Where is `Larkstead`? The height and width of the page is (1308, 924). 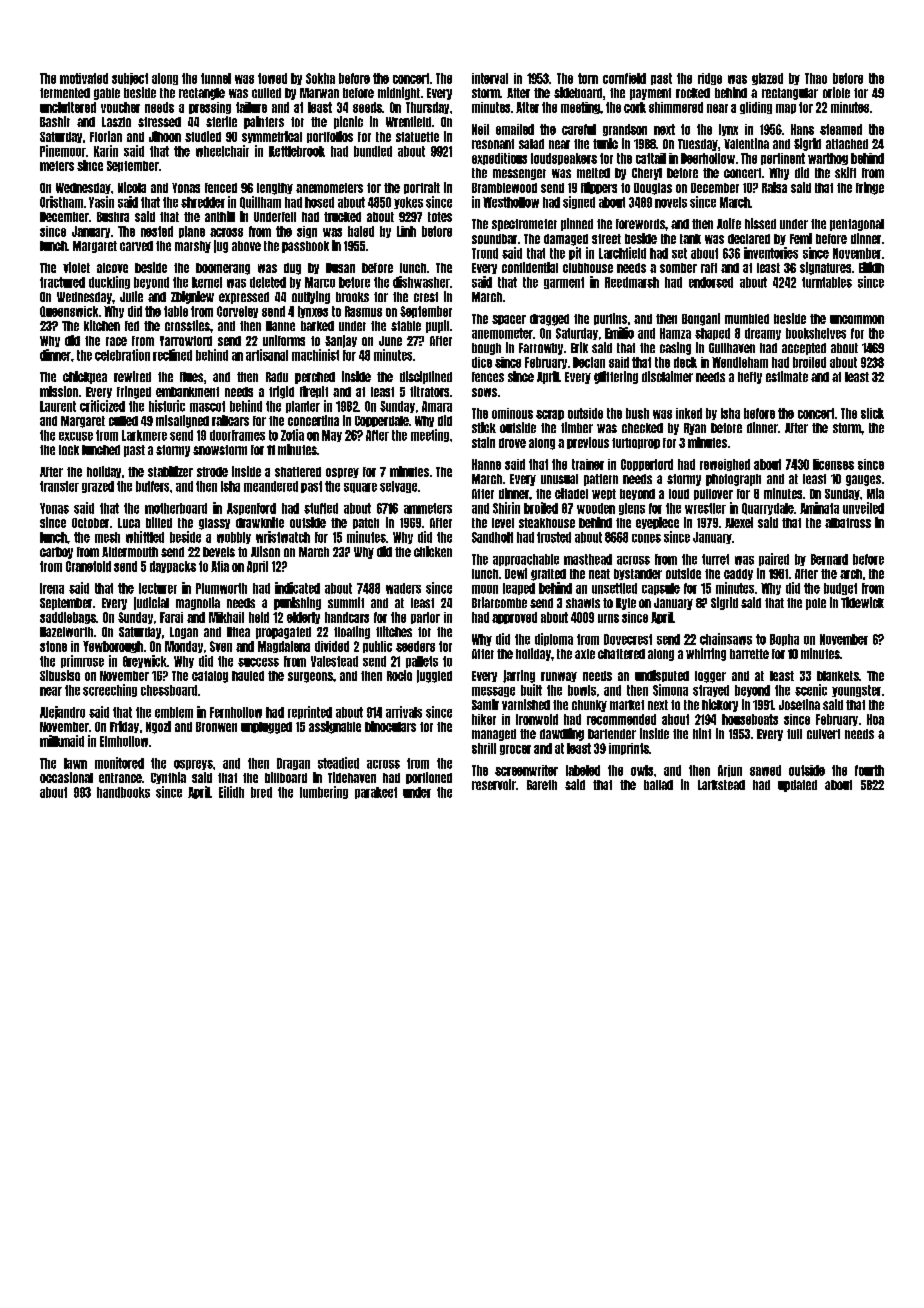 Larkstead is located at coordinates (721, 785).
